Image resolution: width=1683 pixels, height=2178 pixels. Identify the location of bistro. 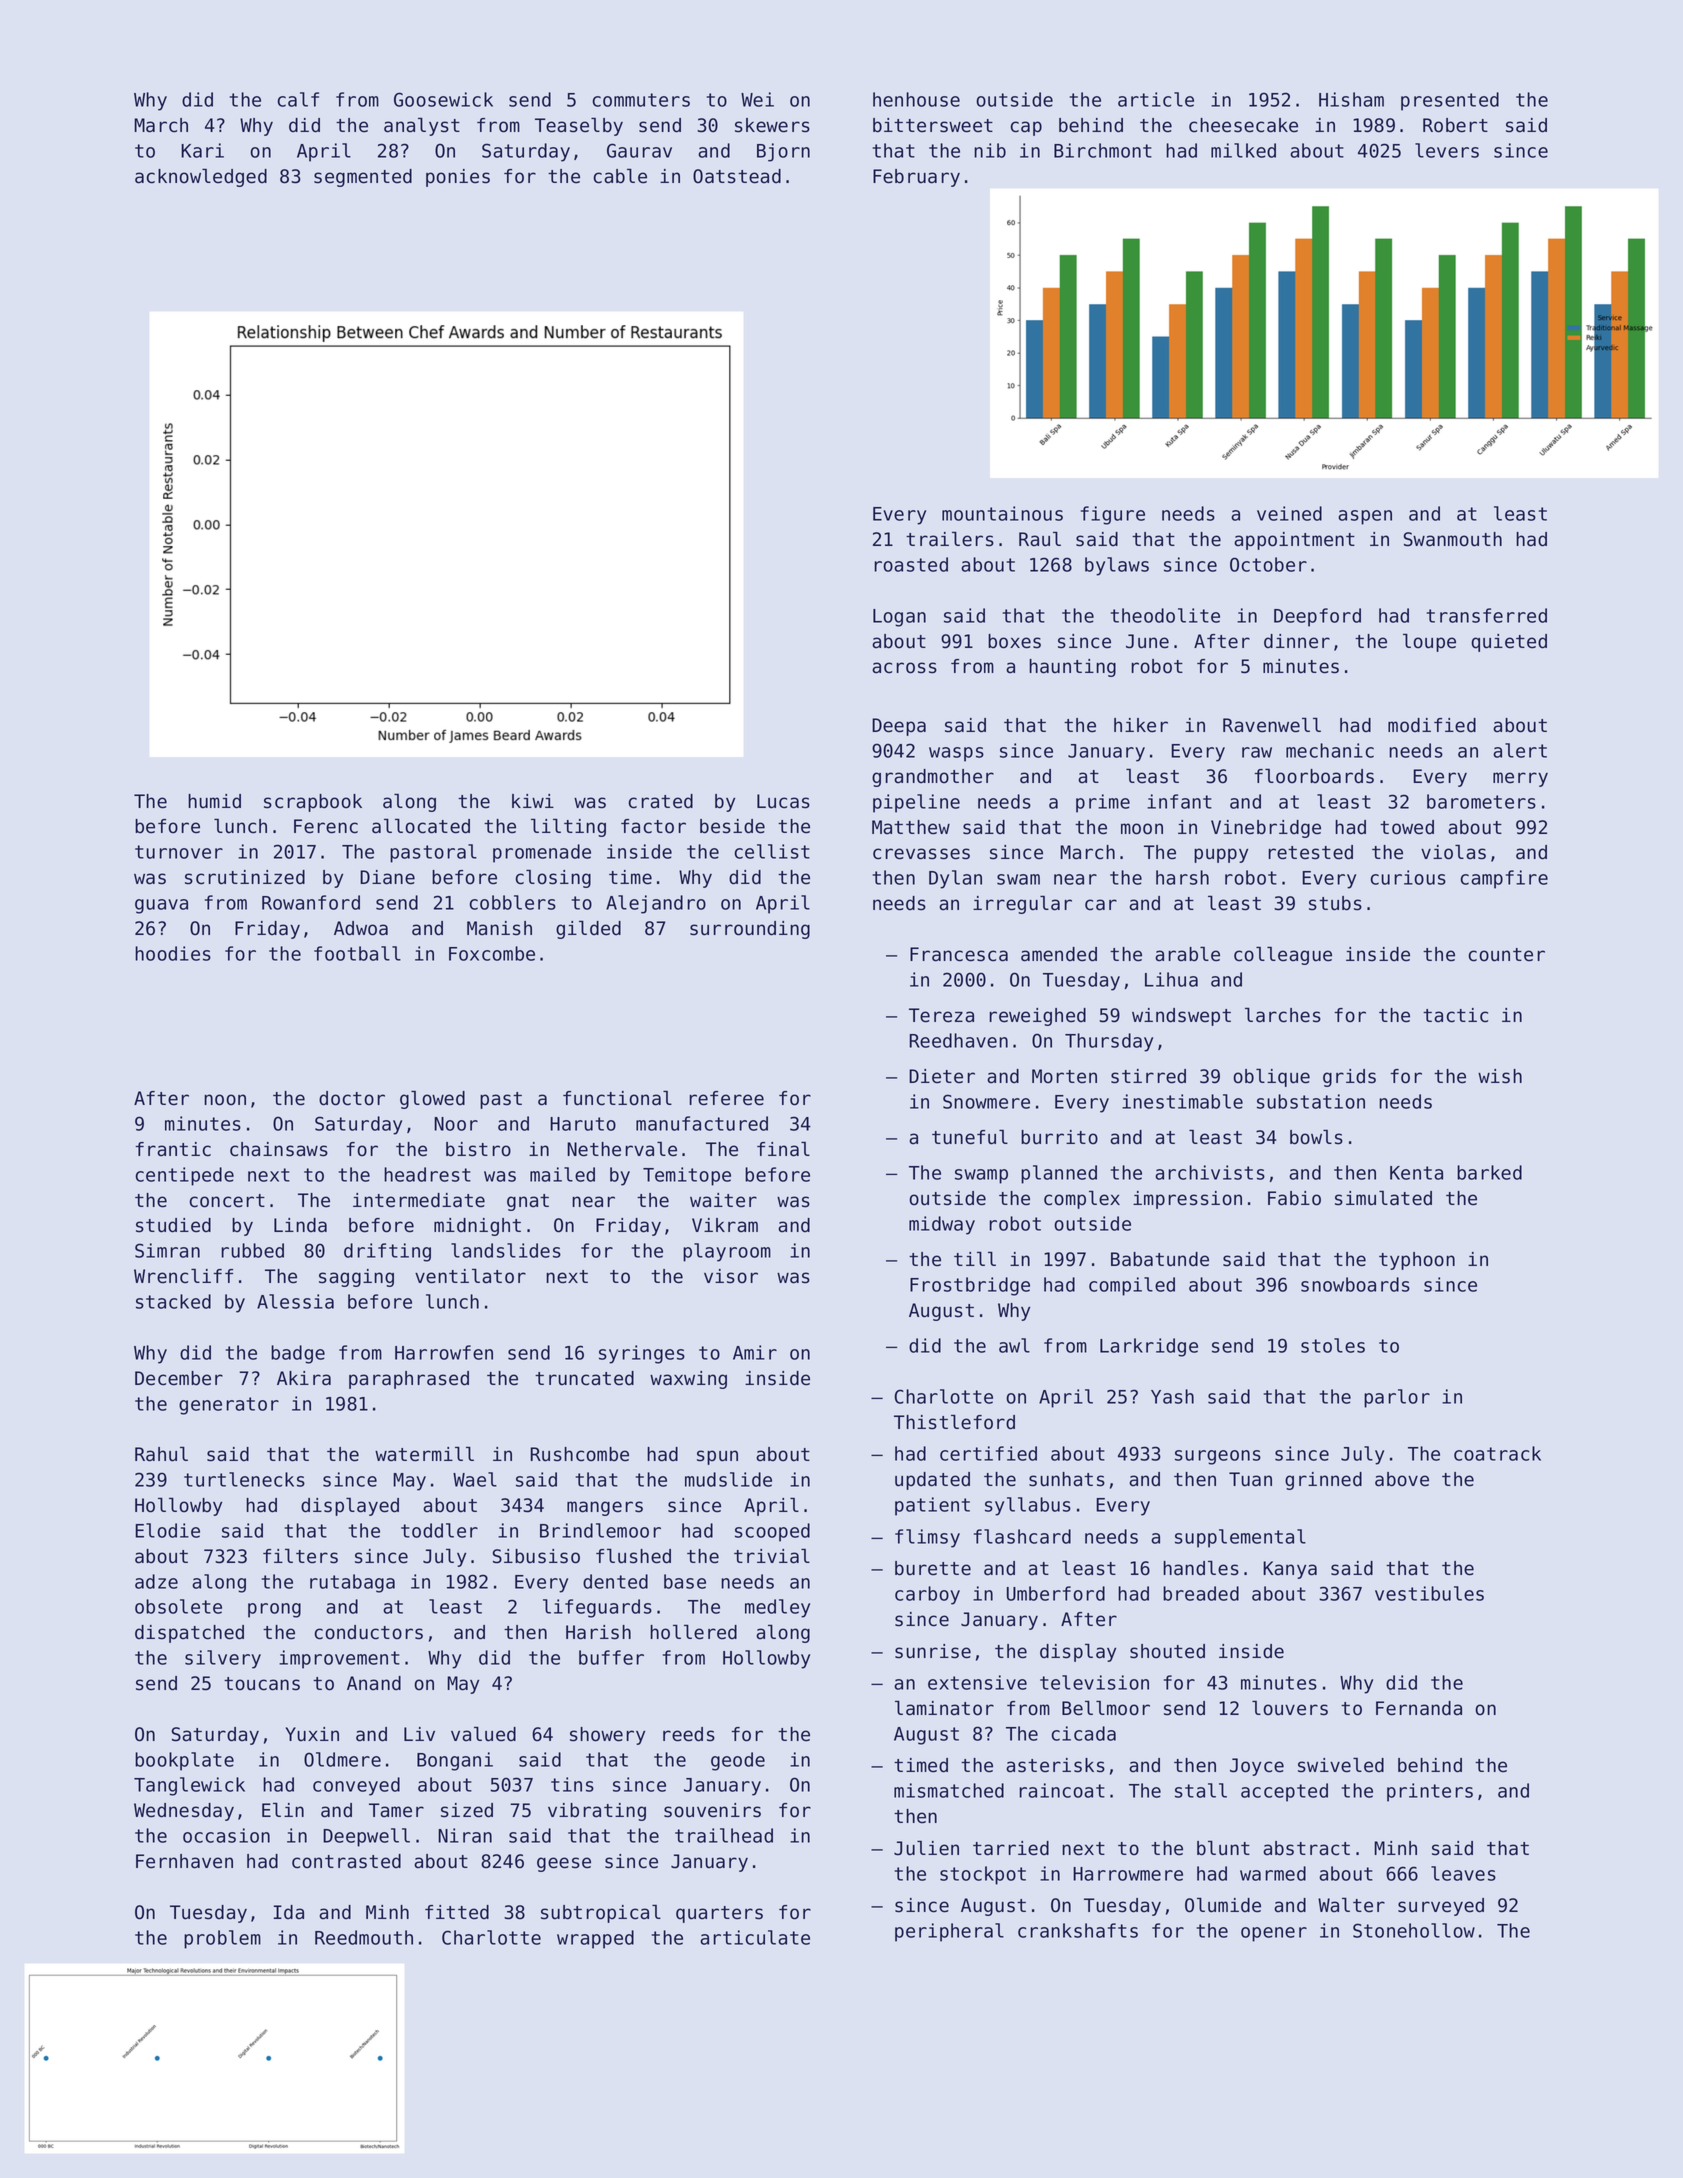
(478, 1149).
